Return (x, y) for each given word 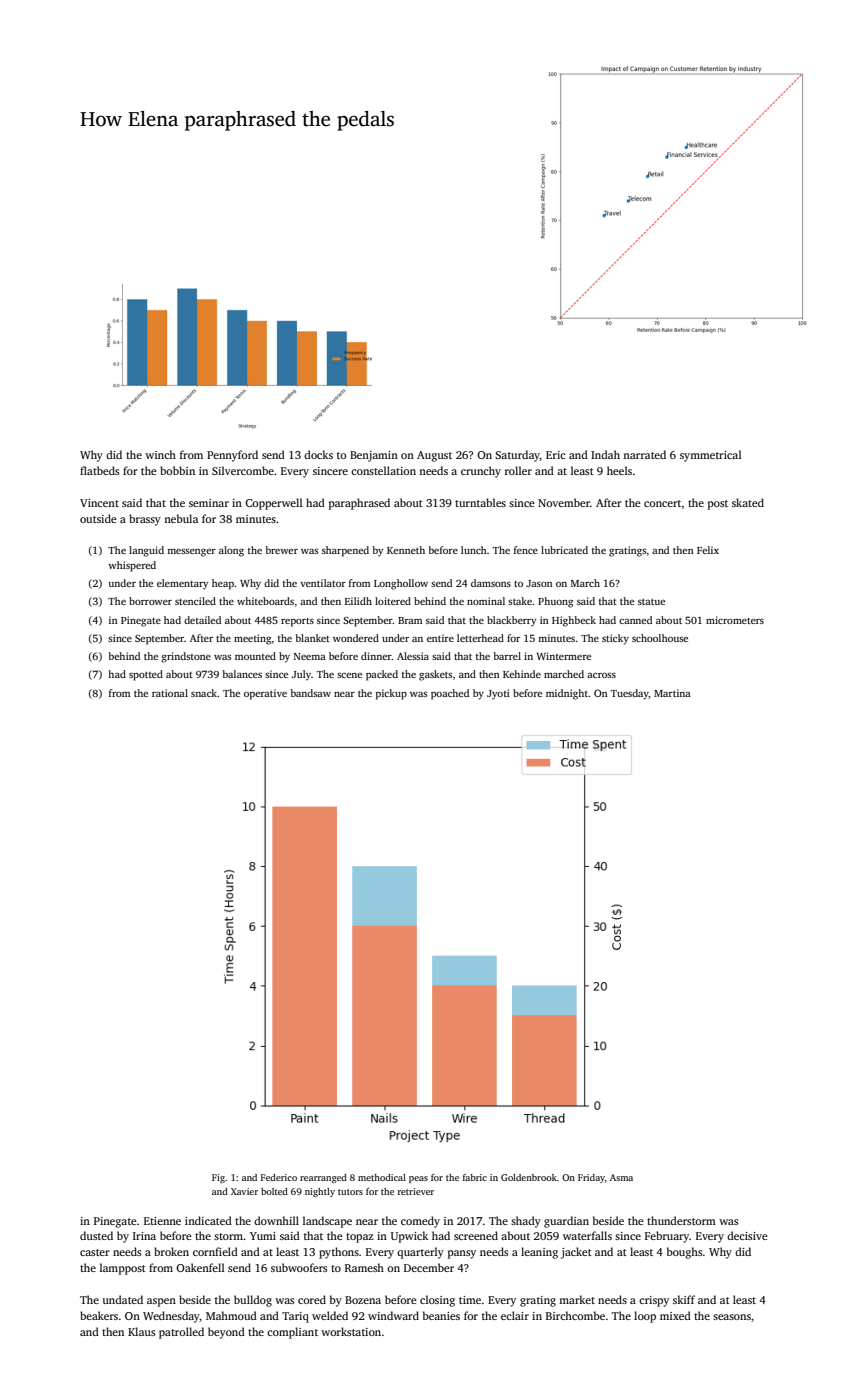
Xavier (244, 1191)
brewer (281, 550)
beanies (441, 1315)
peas (418, 1179)
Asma (621, 1177)
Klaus (141, 1331)
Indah (605, 454)
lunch (474, 550)
